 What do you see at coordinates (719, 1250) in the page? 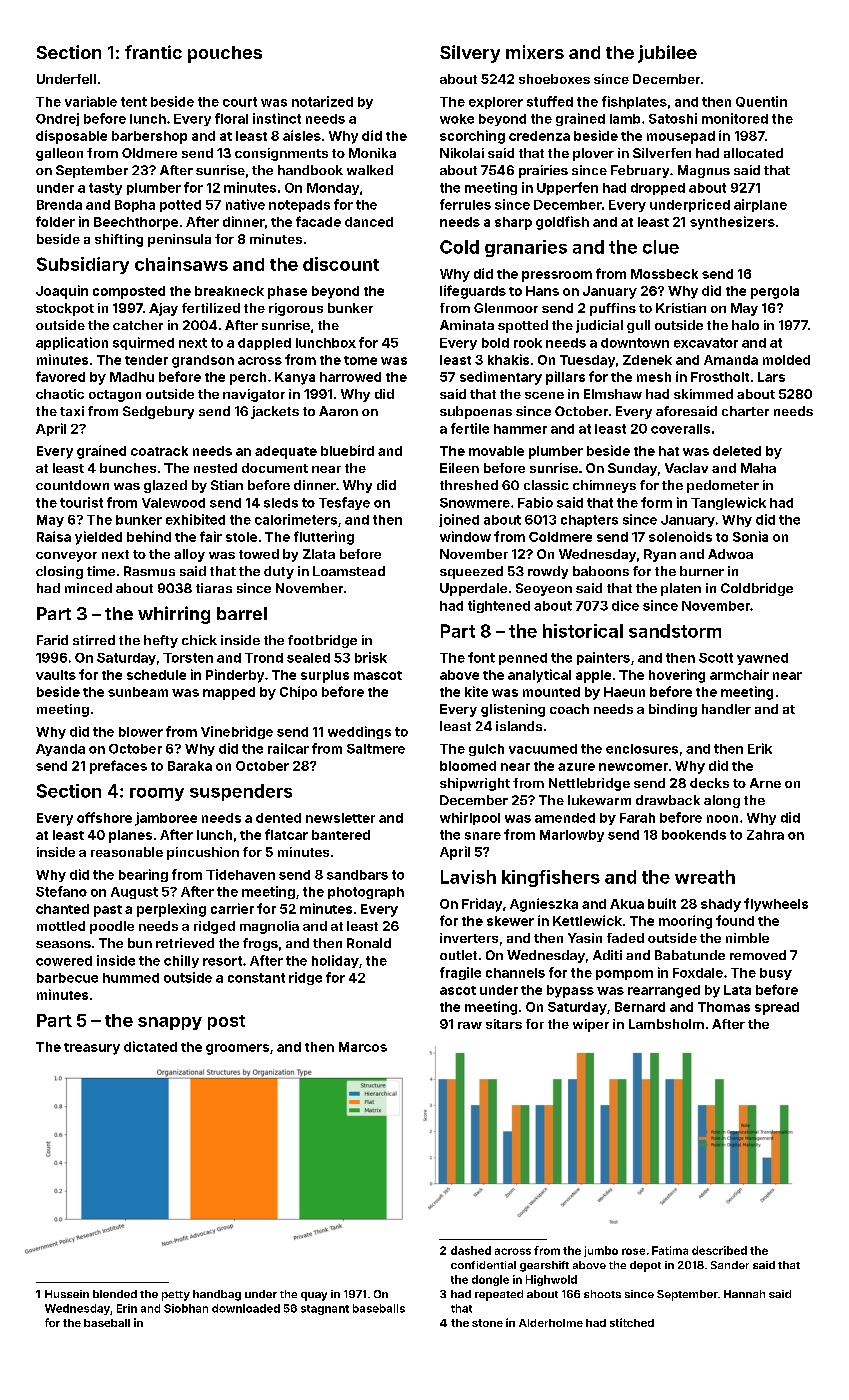
I see `described` at bounding box center [719, 1250].
